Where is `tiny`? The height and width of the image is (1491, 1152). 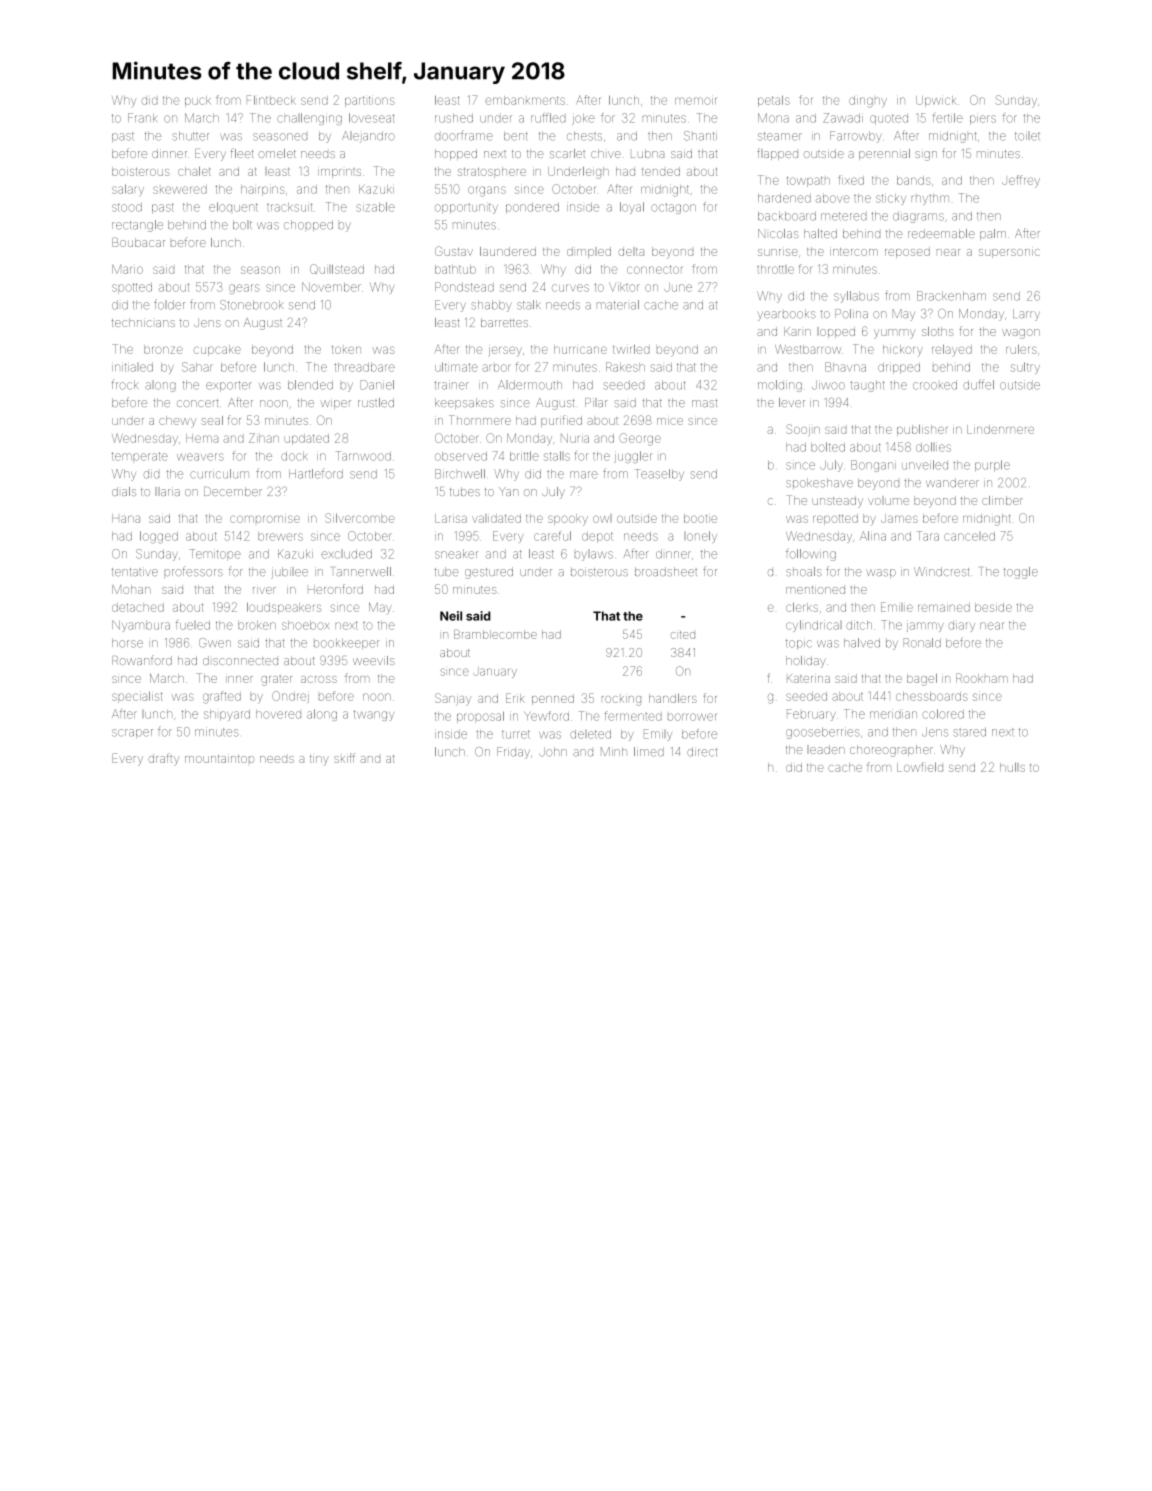
tiny is located at coordinates (319, 760).
